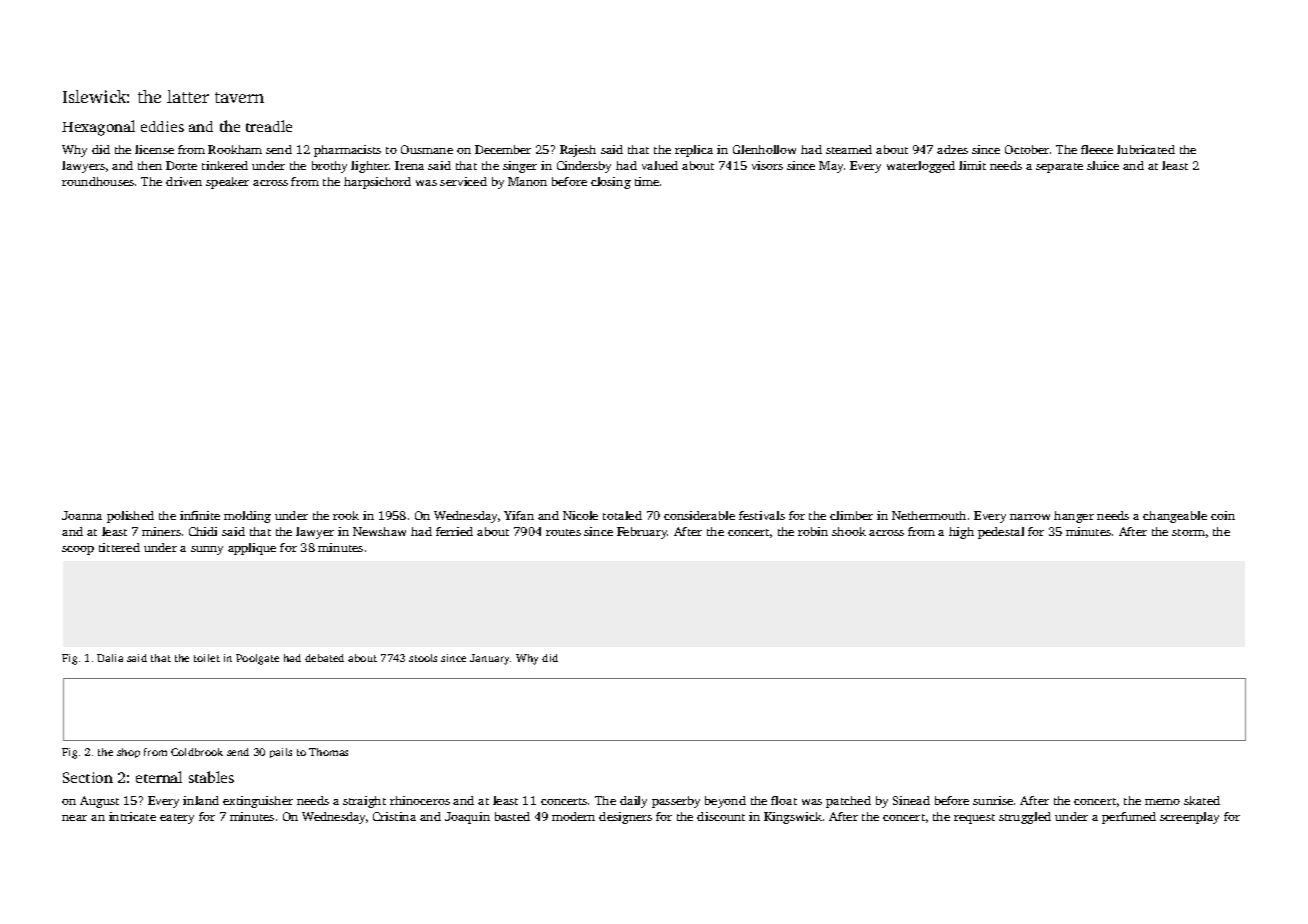 This screenshot has height=924, width=1308. I want to click on pails, so click(281, 753).
